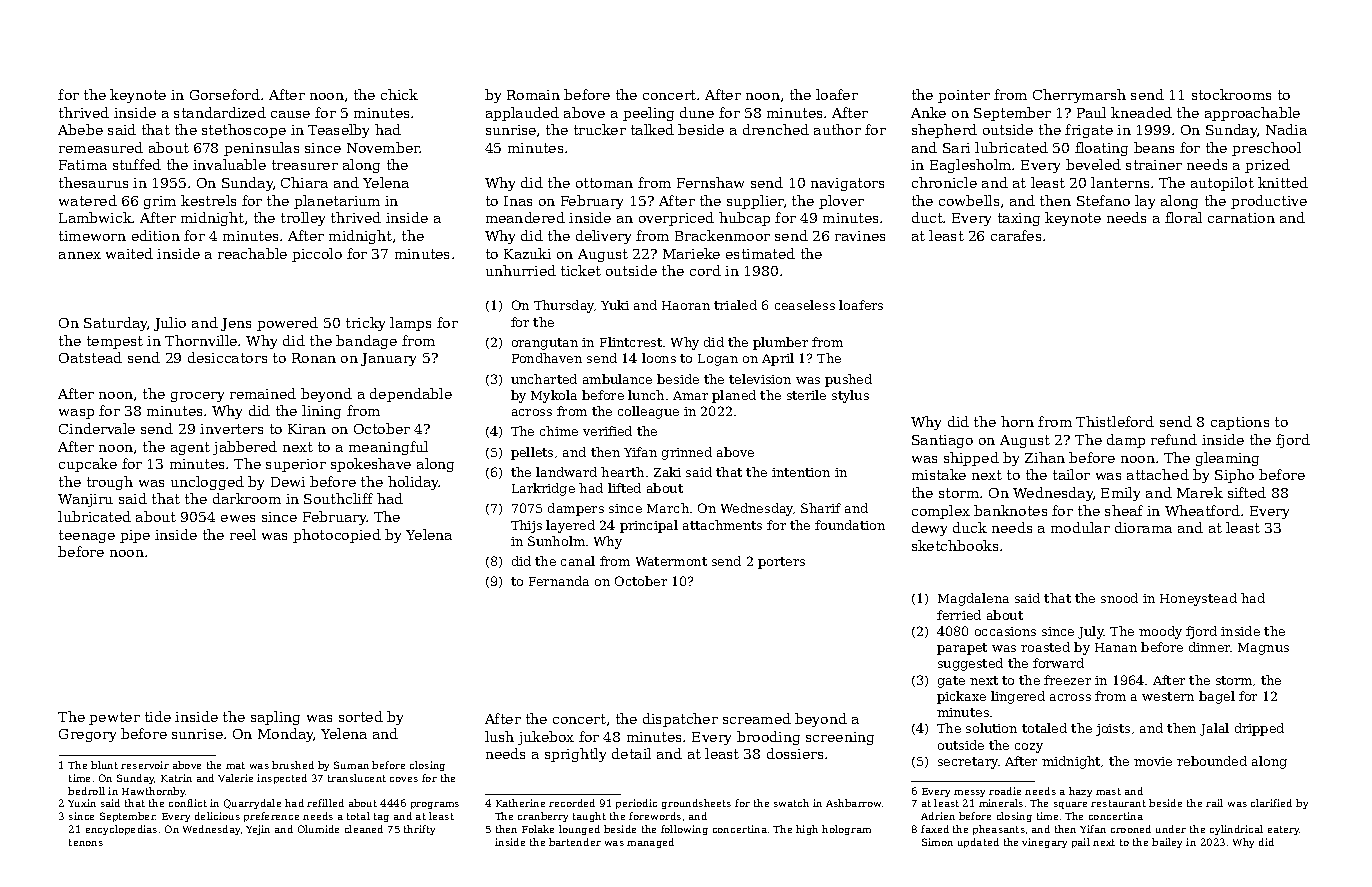 This image has width=1372, height=887. Describe the element at coordinates (236, 324) in the image. I see `Jens` at that location.
